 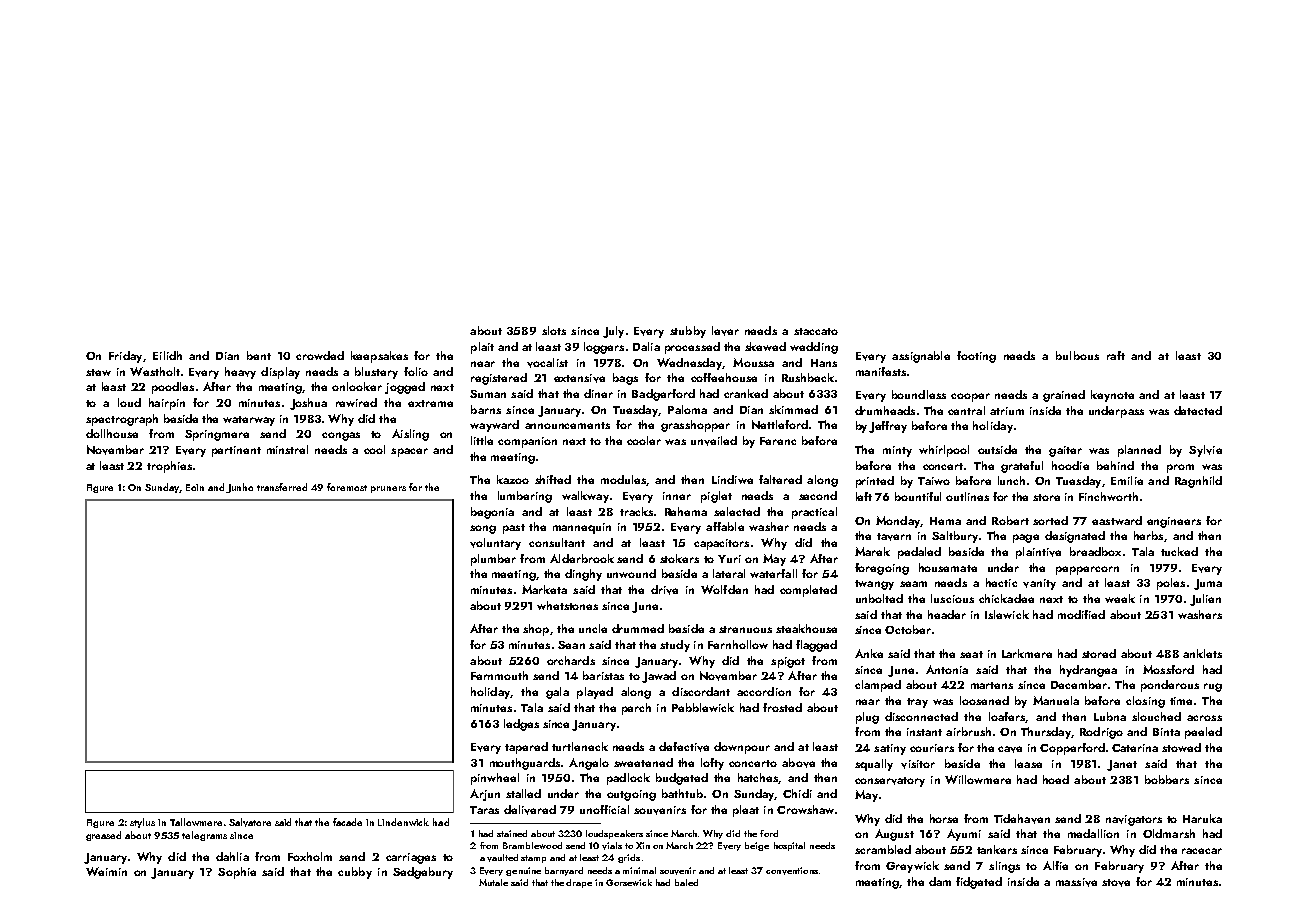 What do you see at coordinates (917, 703) in the document?
I see `tray` at bounding box center [917, 703].
